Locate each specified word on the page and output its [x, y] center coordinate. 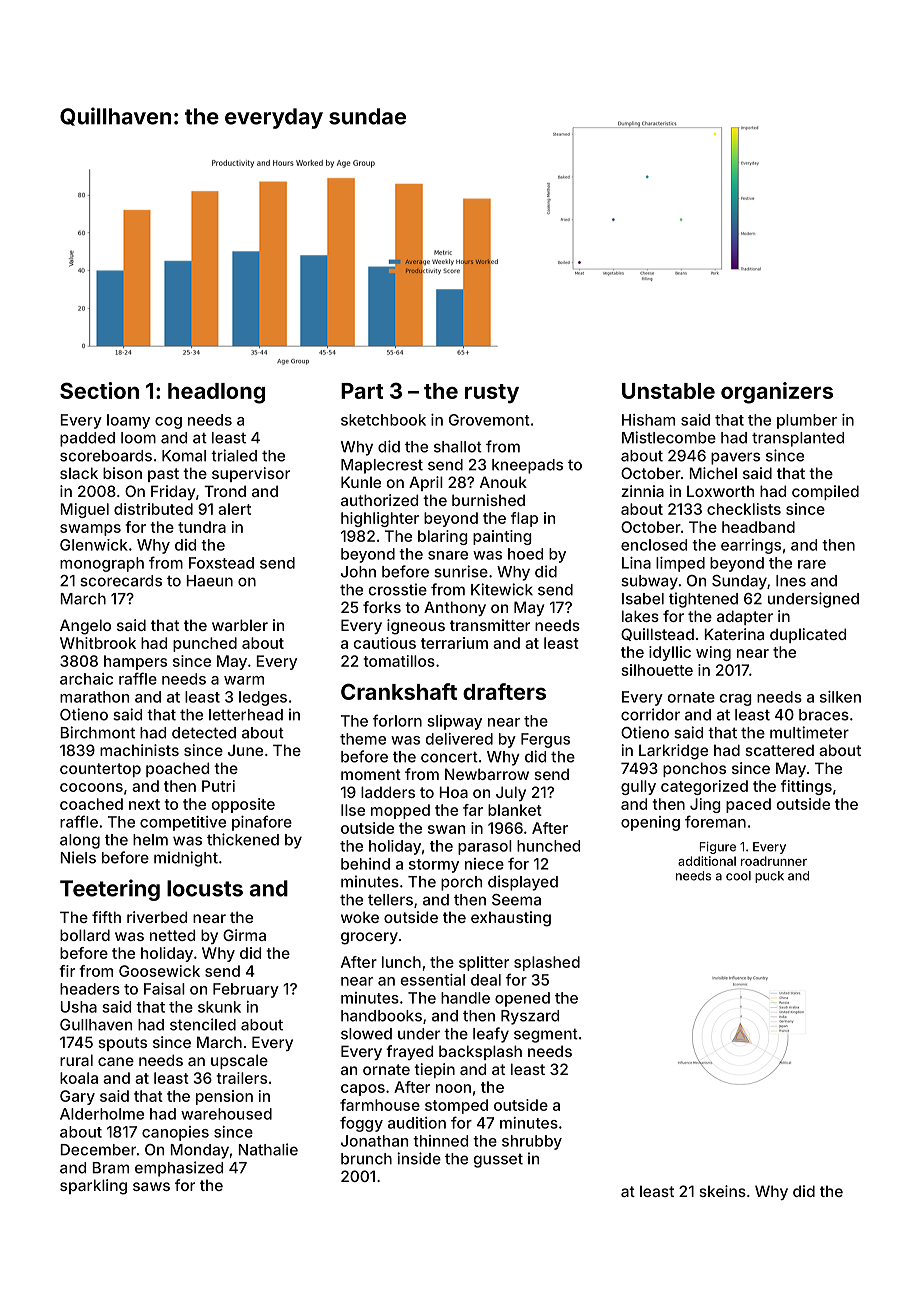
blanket [515, 810]
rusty [492, 394]
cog [168, 423]
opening [650, 823]
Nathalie [268, 1149]
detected [204, 733]
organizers [777, 393]
